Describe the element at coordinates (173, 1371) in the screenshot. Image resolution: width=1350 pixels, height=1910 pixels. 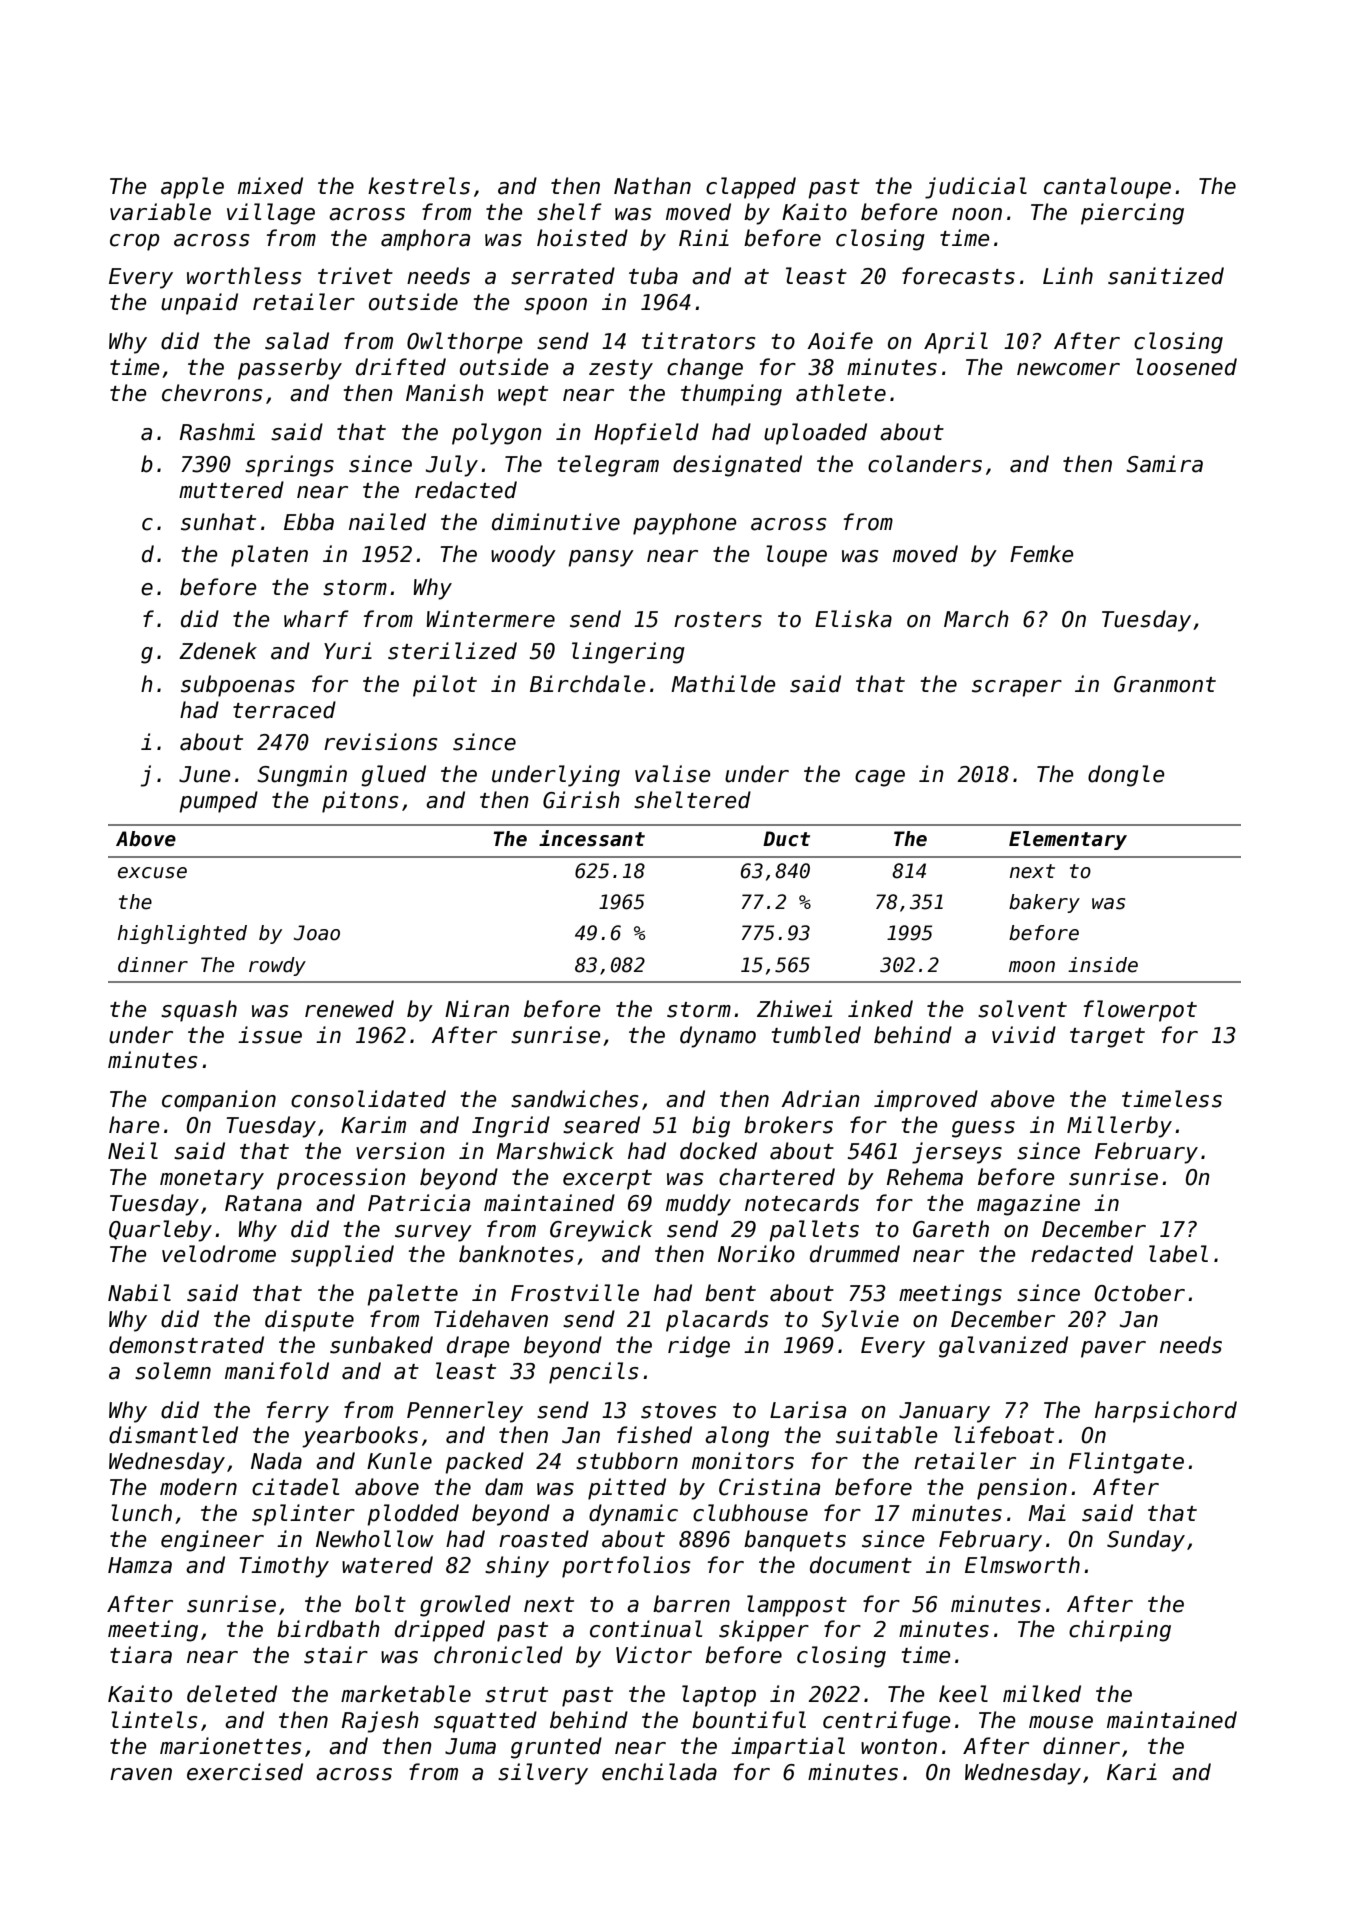
I see `solemn` at that location.
